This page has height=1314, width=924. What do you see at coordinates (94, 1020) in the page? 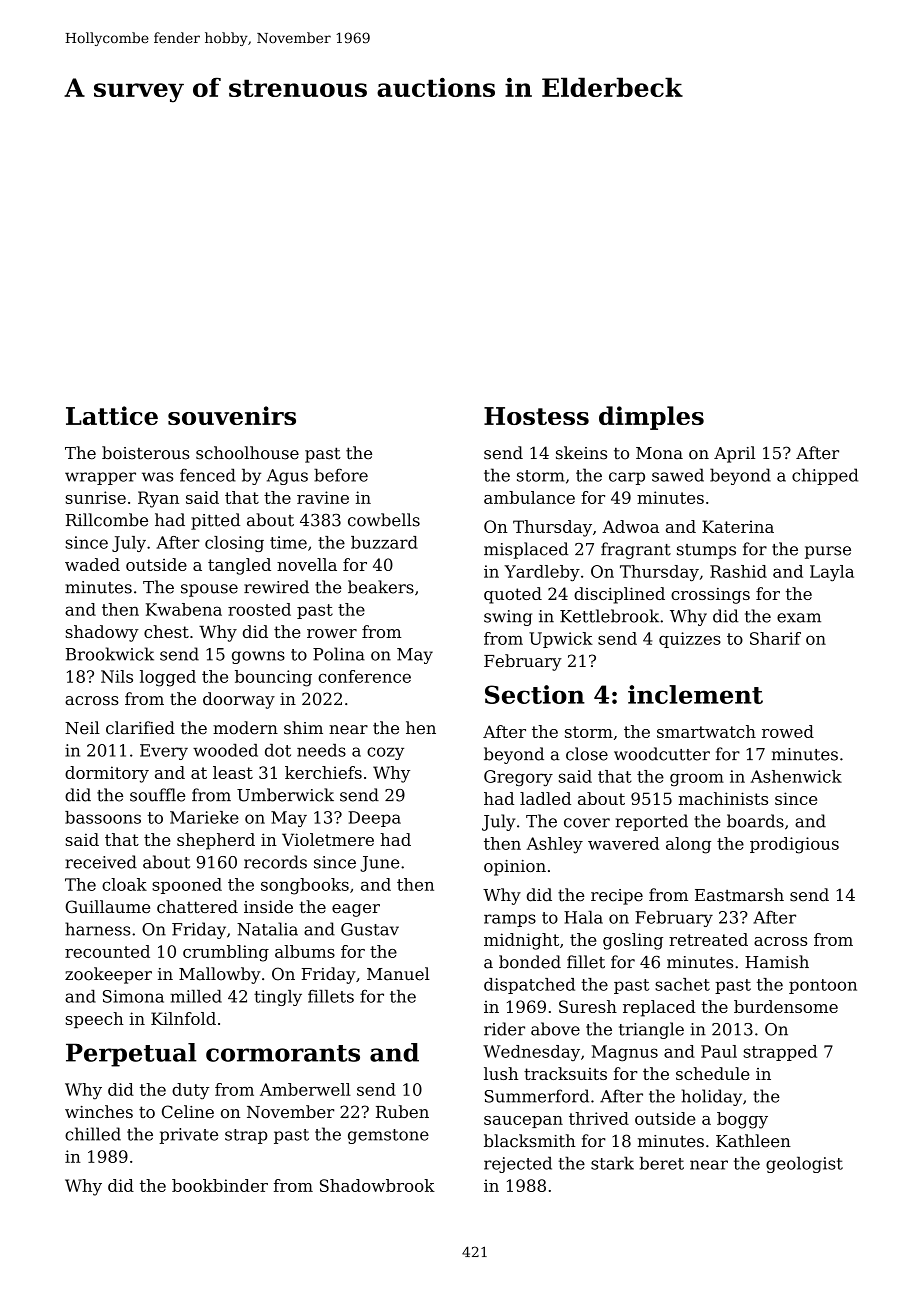
I see `speech` at bounding box center [94, 1020].
